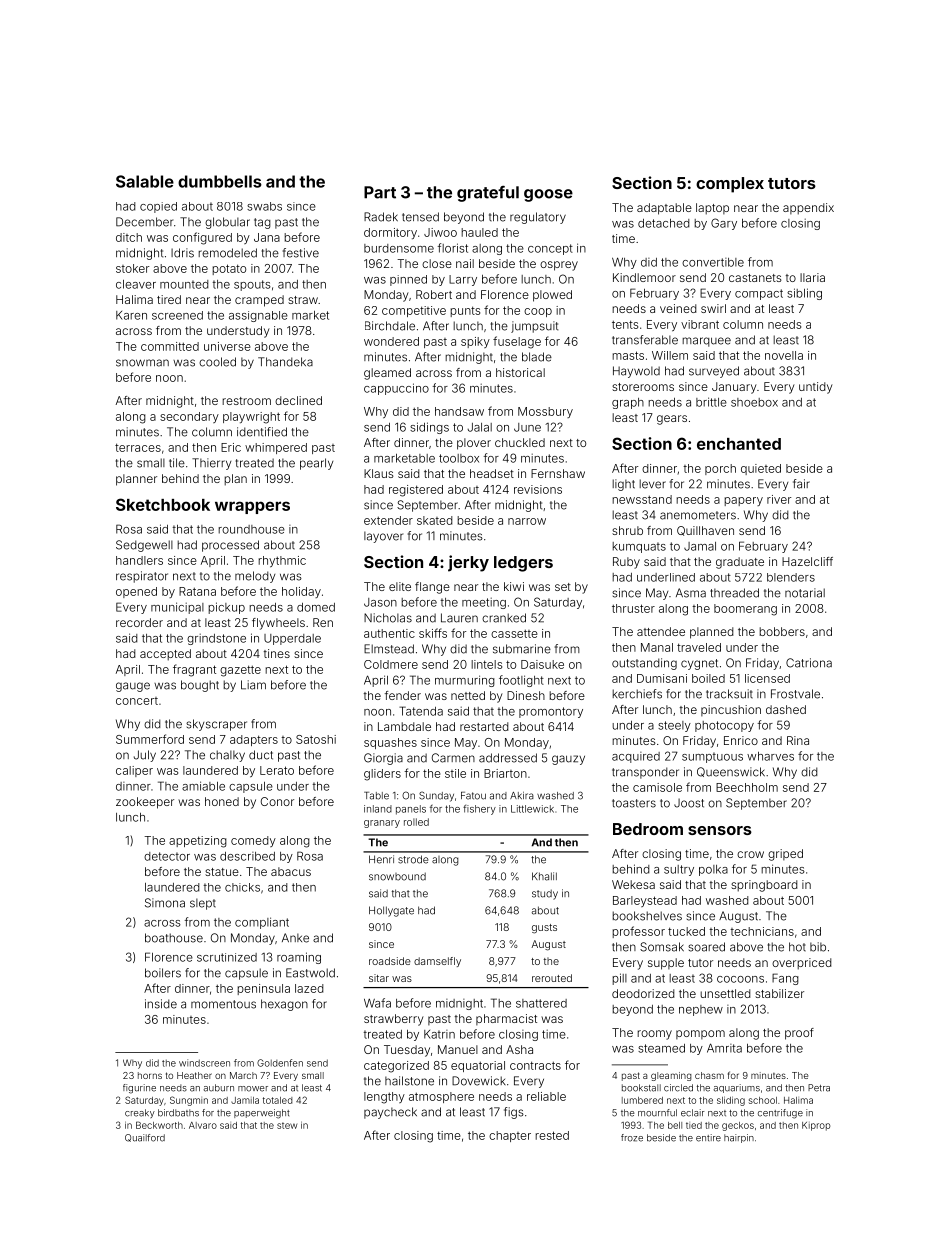 The width and height of the screenshot is (952, 1233). I want to click on Joost, so click(689, 803).
